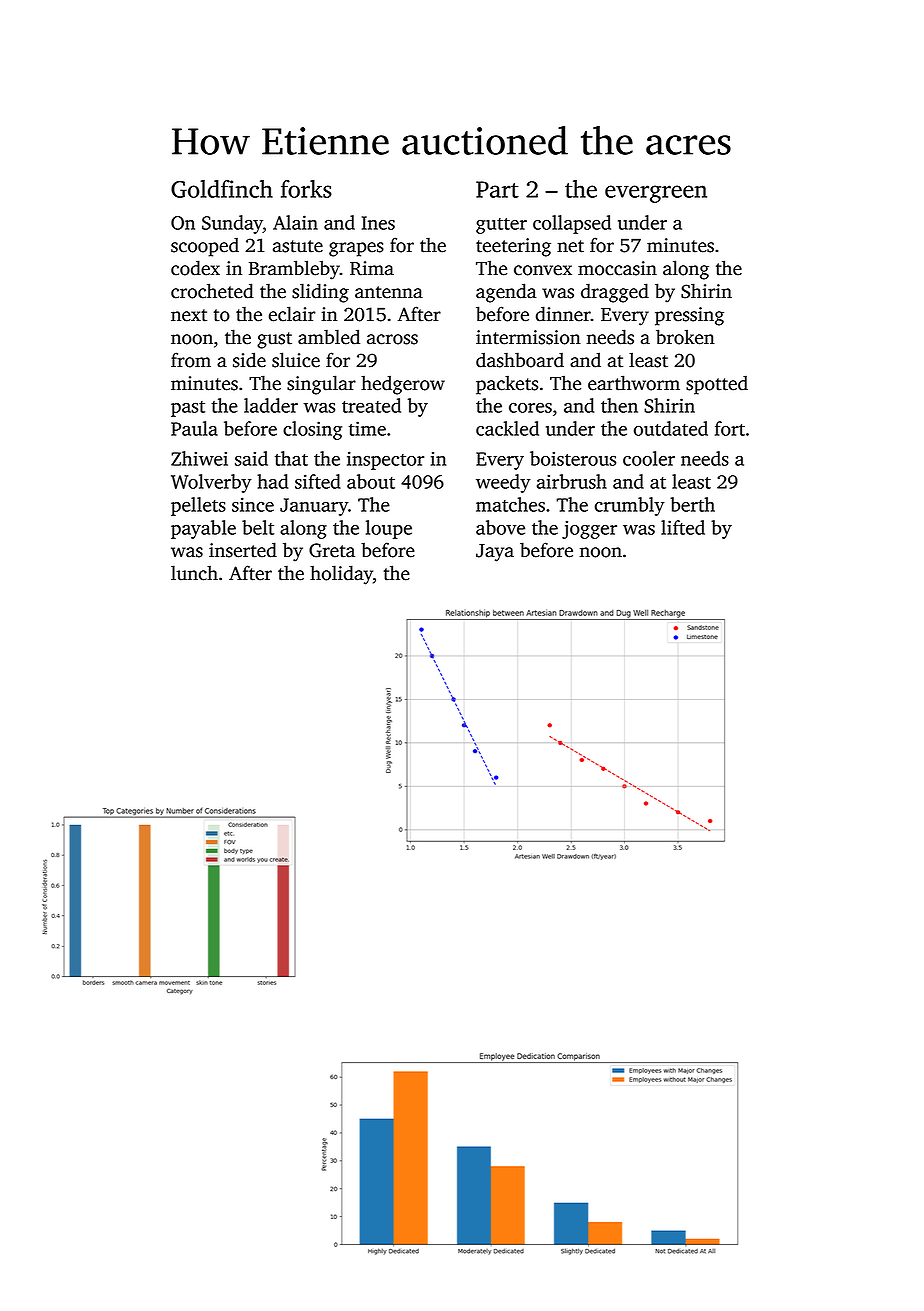 The width and height of the screenshot is (924, 1311). Describe the element at coordinates (656, 194) in the screenshot. I see `evergreen` at that location.
